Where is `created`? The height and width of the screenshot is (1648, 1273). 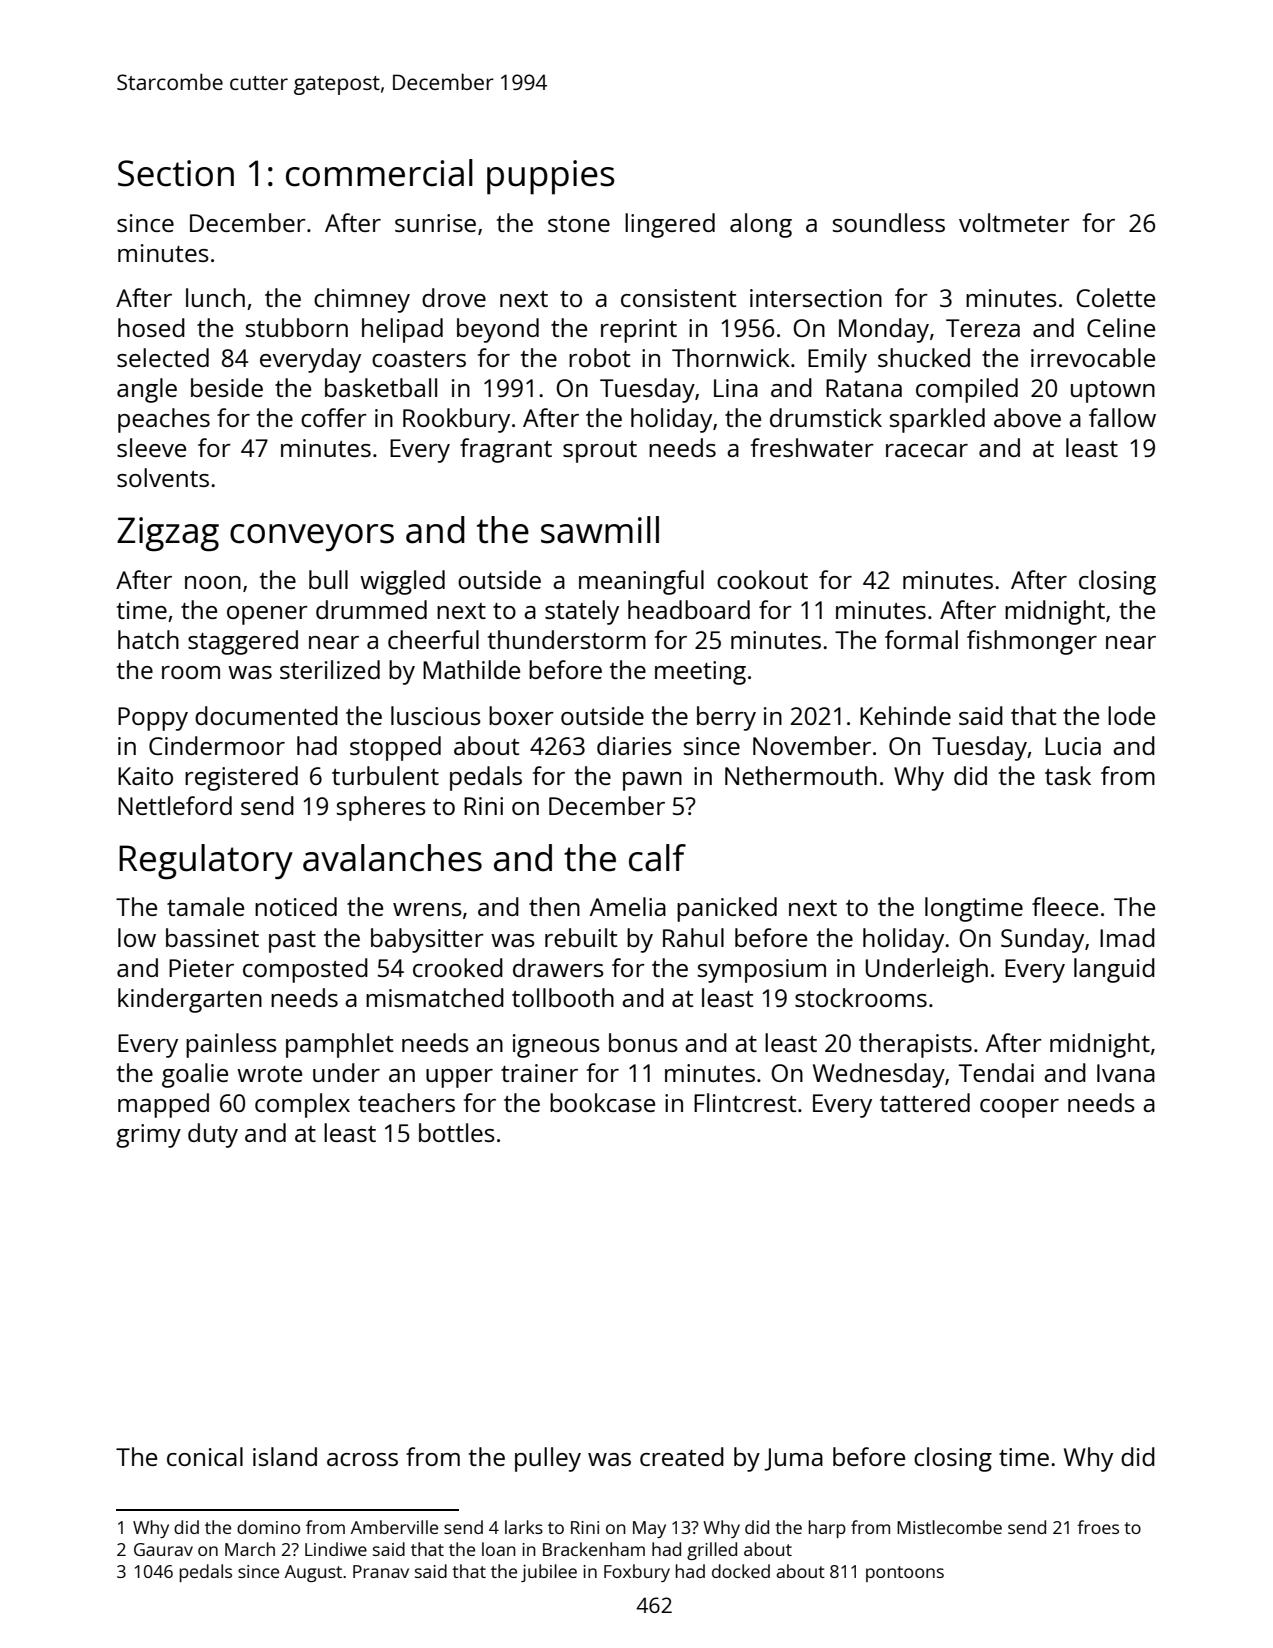 created is located at coordinates (682, 1456).
